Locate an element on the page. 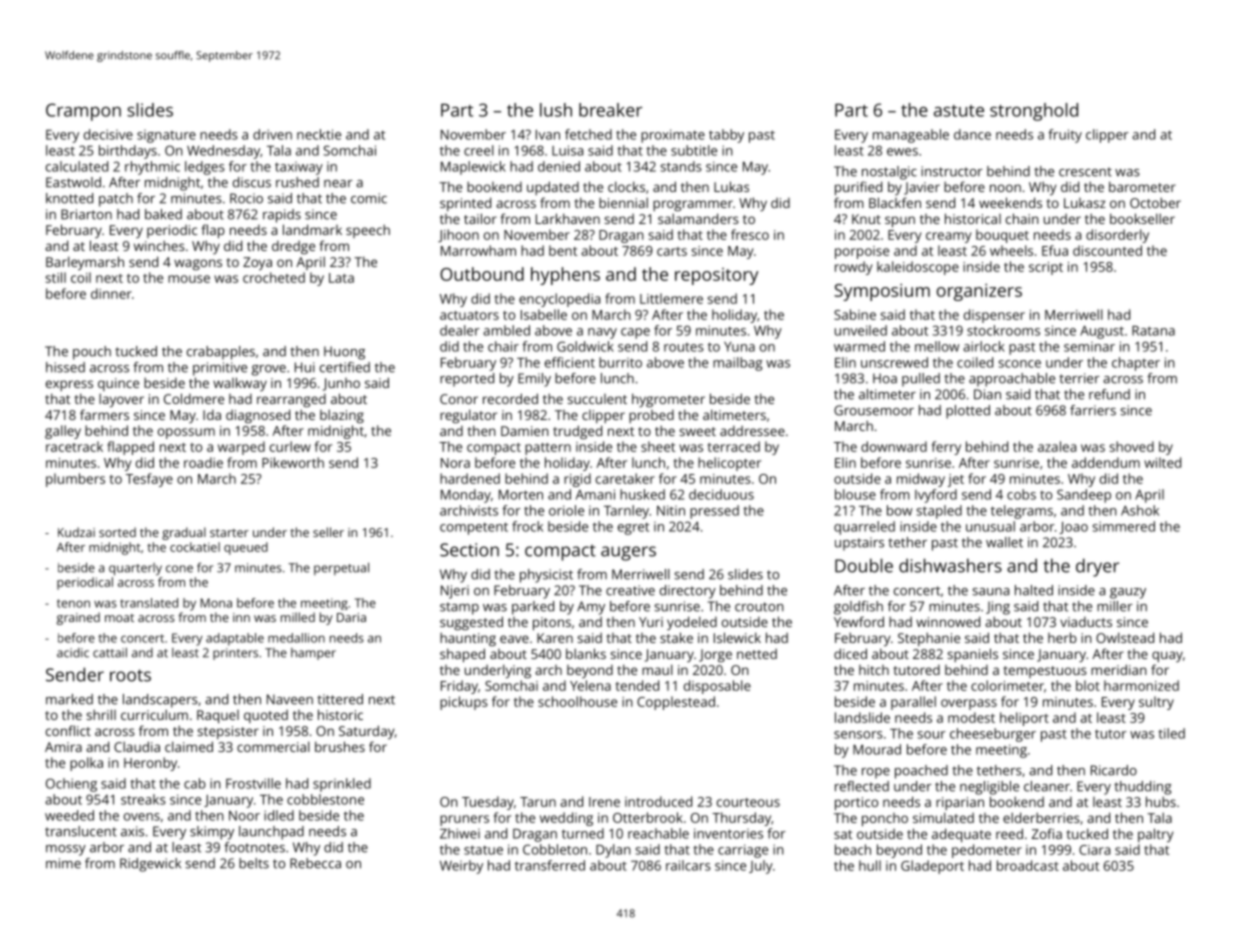 The image size is (1233, 952). mime is located at coordinates (63, 863).
